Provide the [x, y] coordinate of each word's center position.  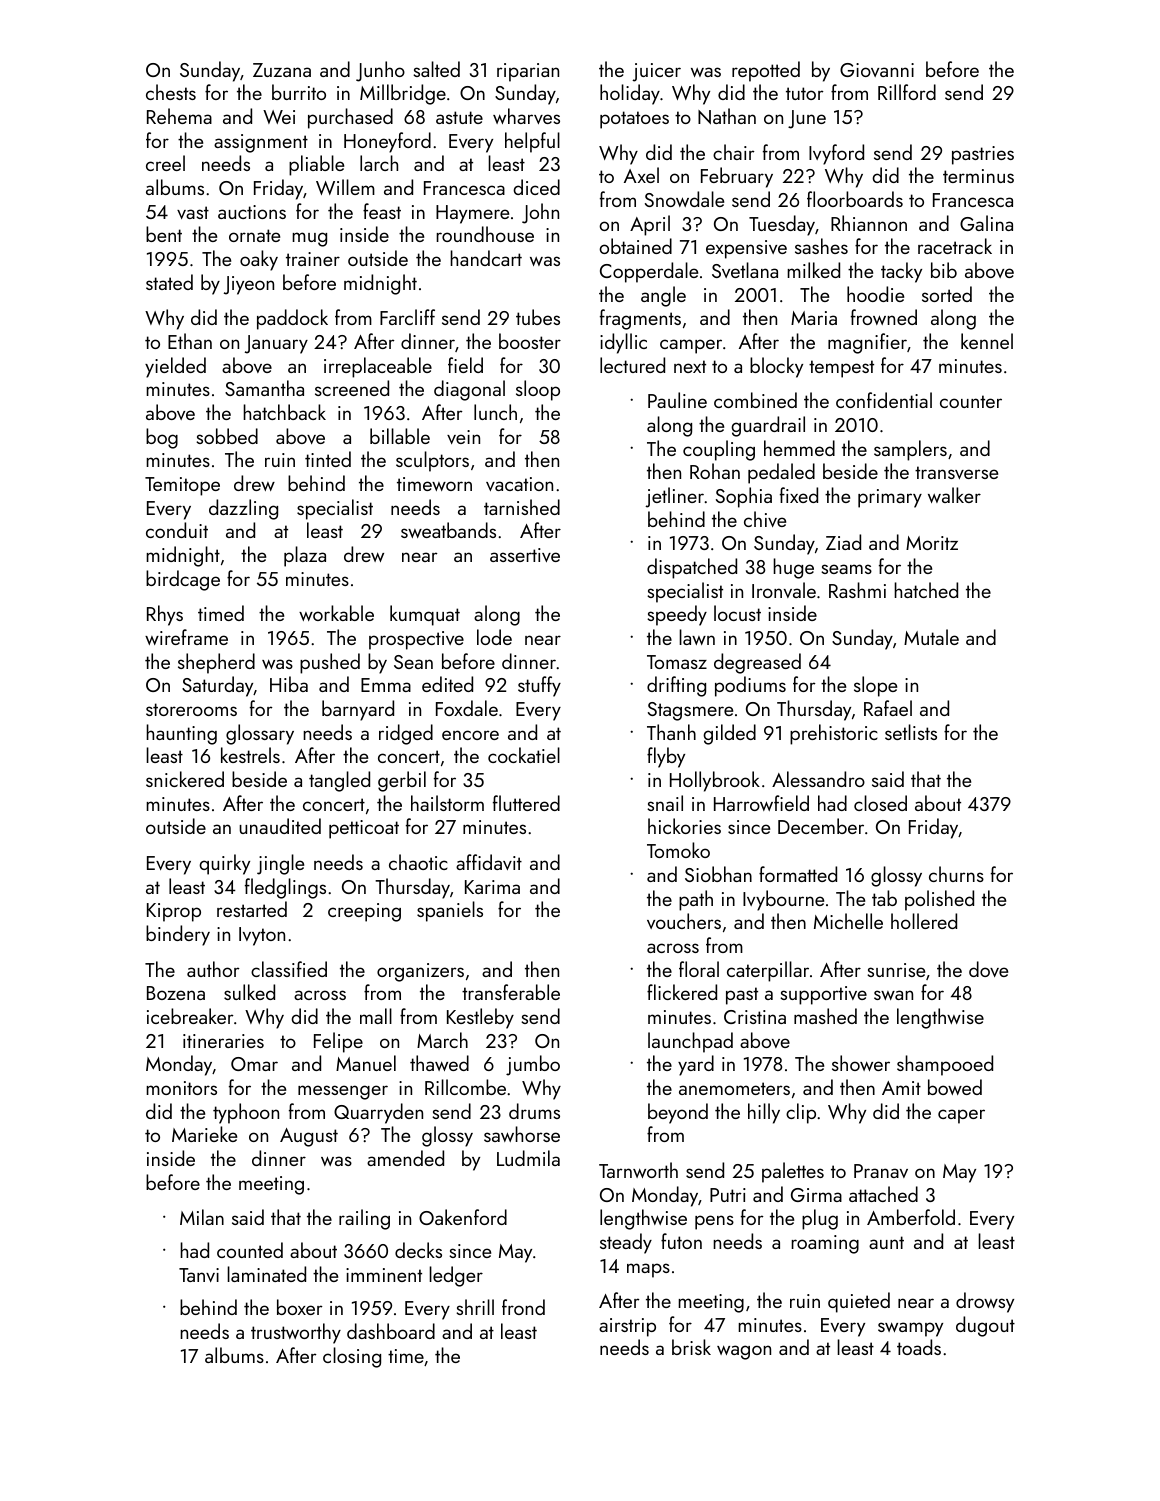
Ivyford [836, 154]
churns [956, 874]
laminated [266, 1274]
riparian [528, 72]
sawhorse [522, 1134]
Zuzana [282, 70]
